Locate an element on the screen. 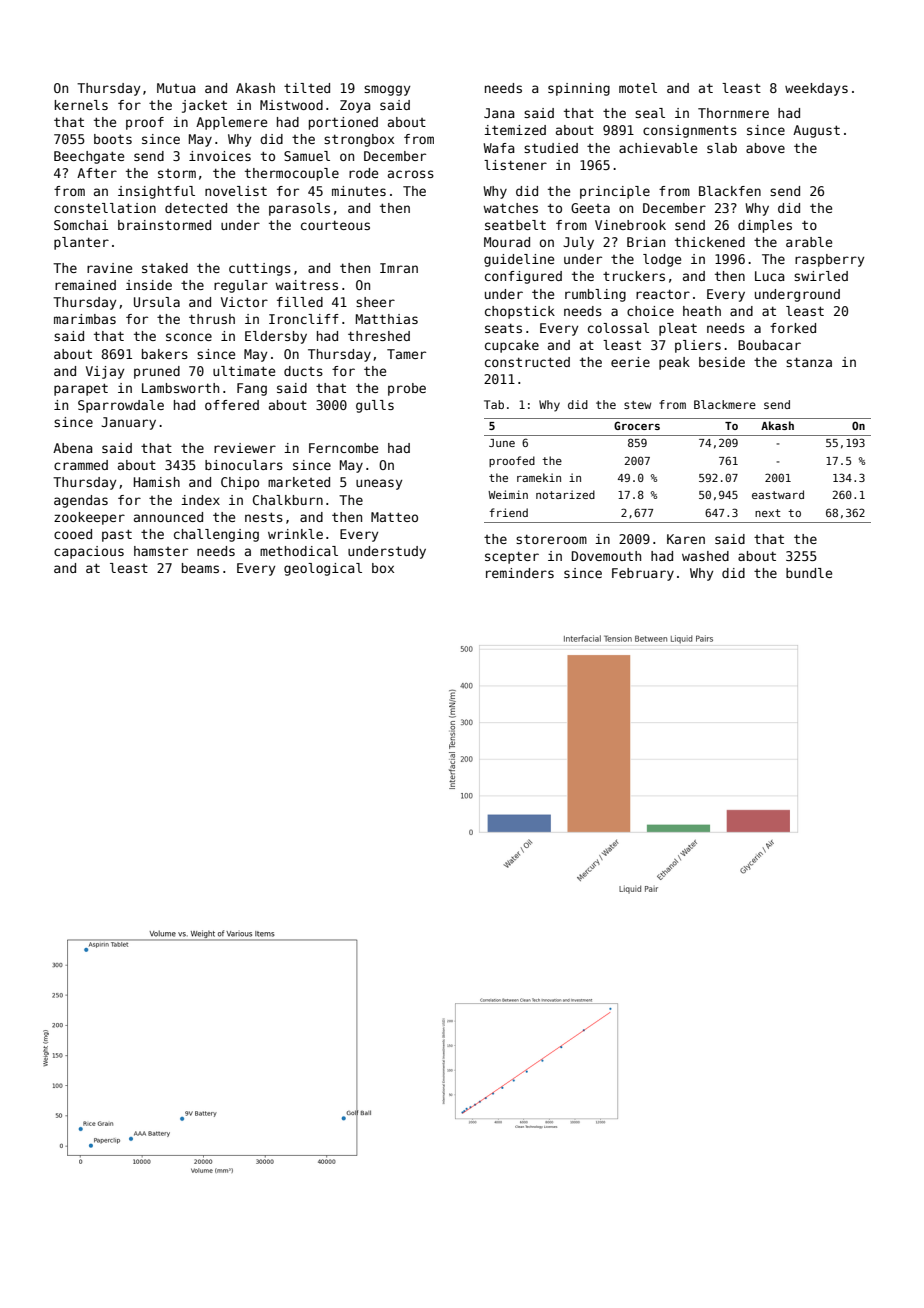 The width and height of the screenshot is (924, 1308). weekdays is located at coordinates (816, 89).
